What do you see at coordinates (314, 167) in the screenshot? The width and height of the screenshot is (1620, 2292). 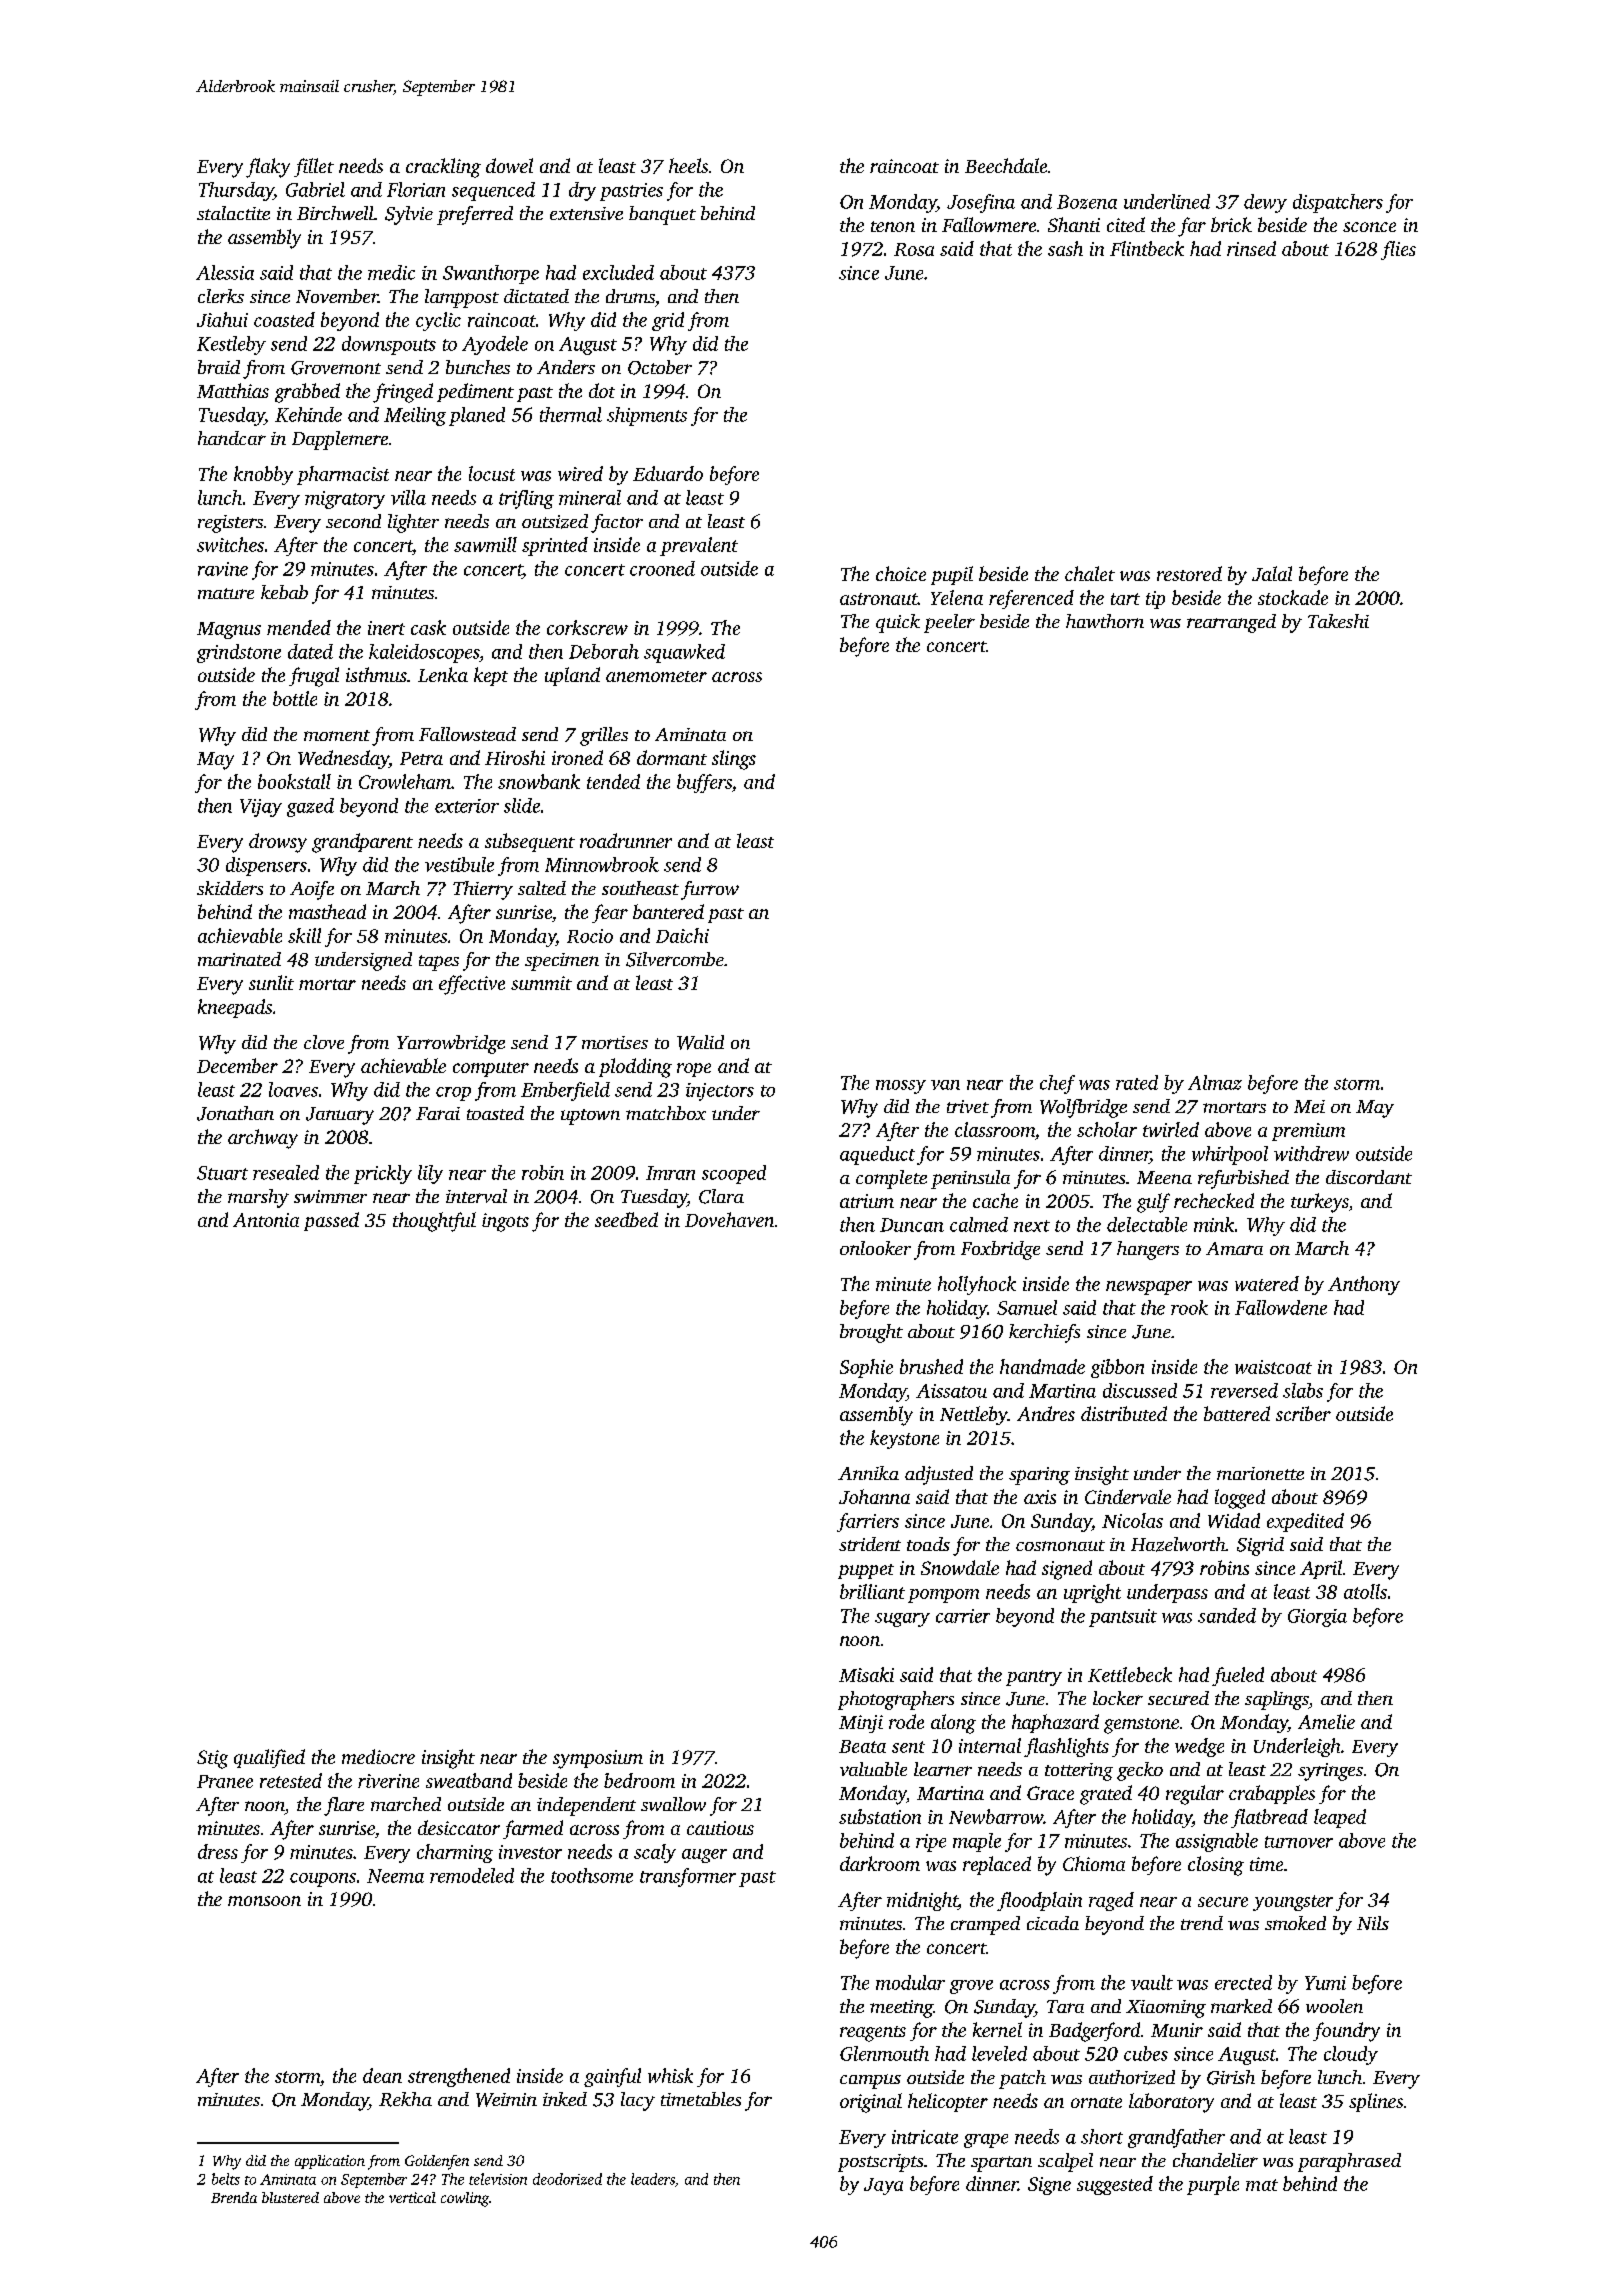 I see `fillet` at bounding box center [314, 167].
